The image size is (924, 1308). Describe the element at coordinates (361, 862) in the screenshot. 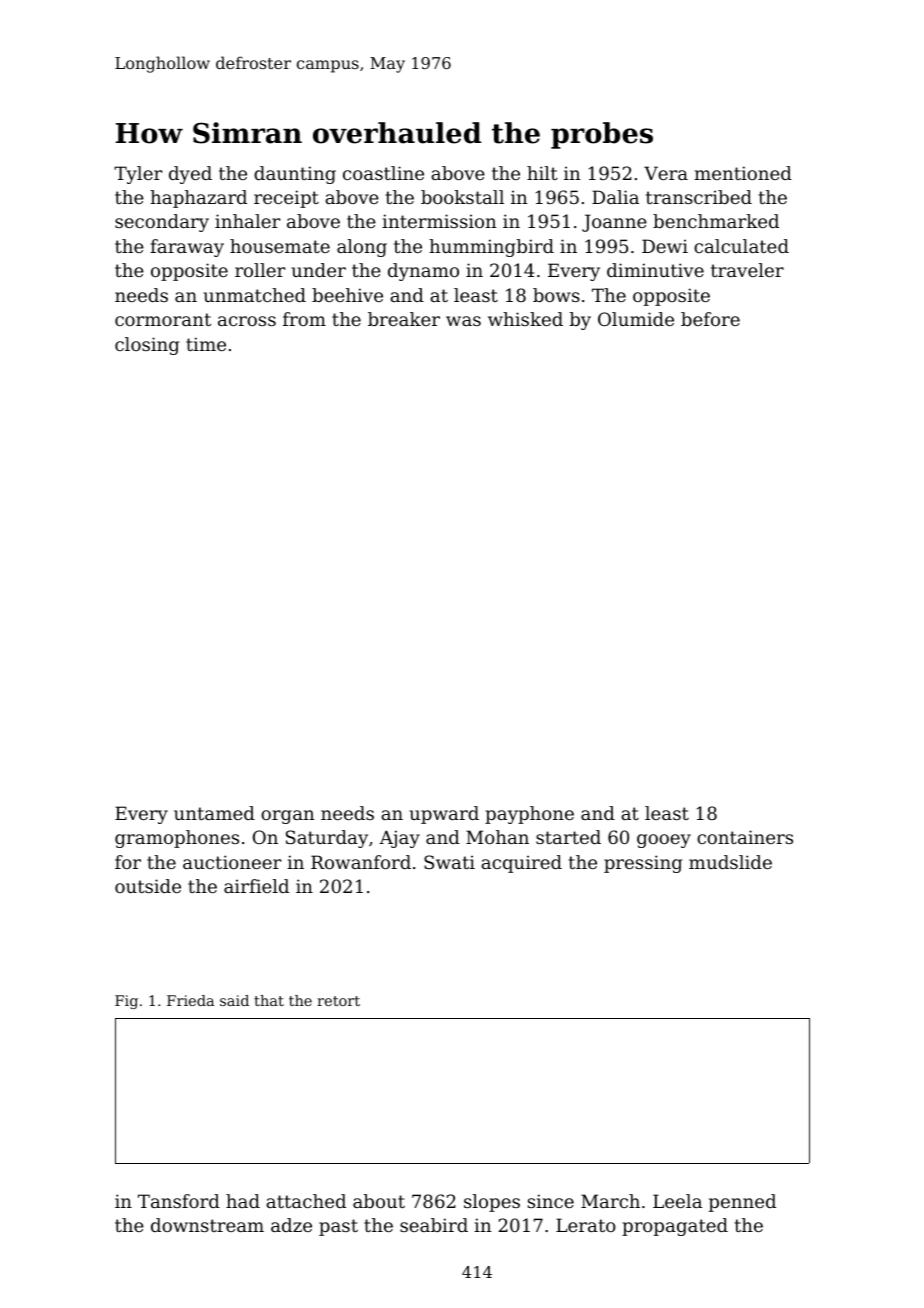

I see `Rowanford` at that location.
